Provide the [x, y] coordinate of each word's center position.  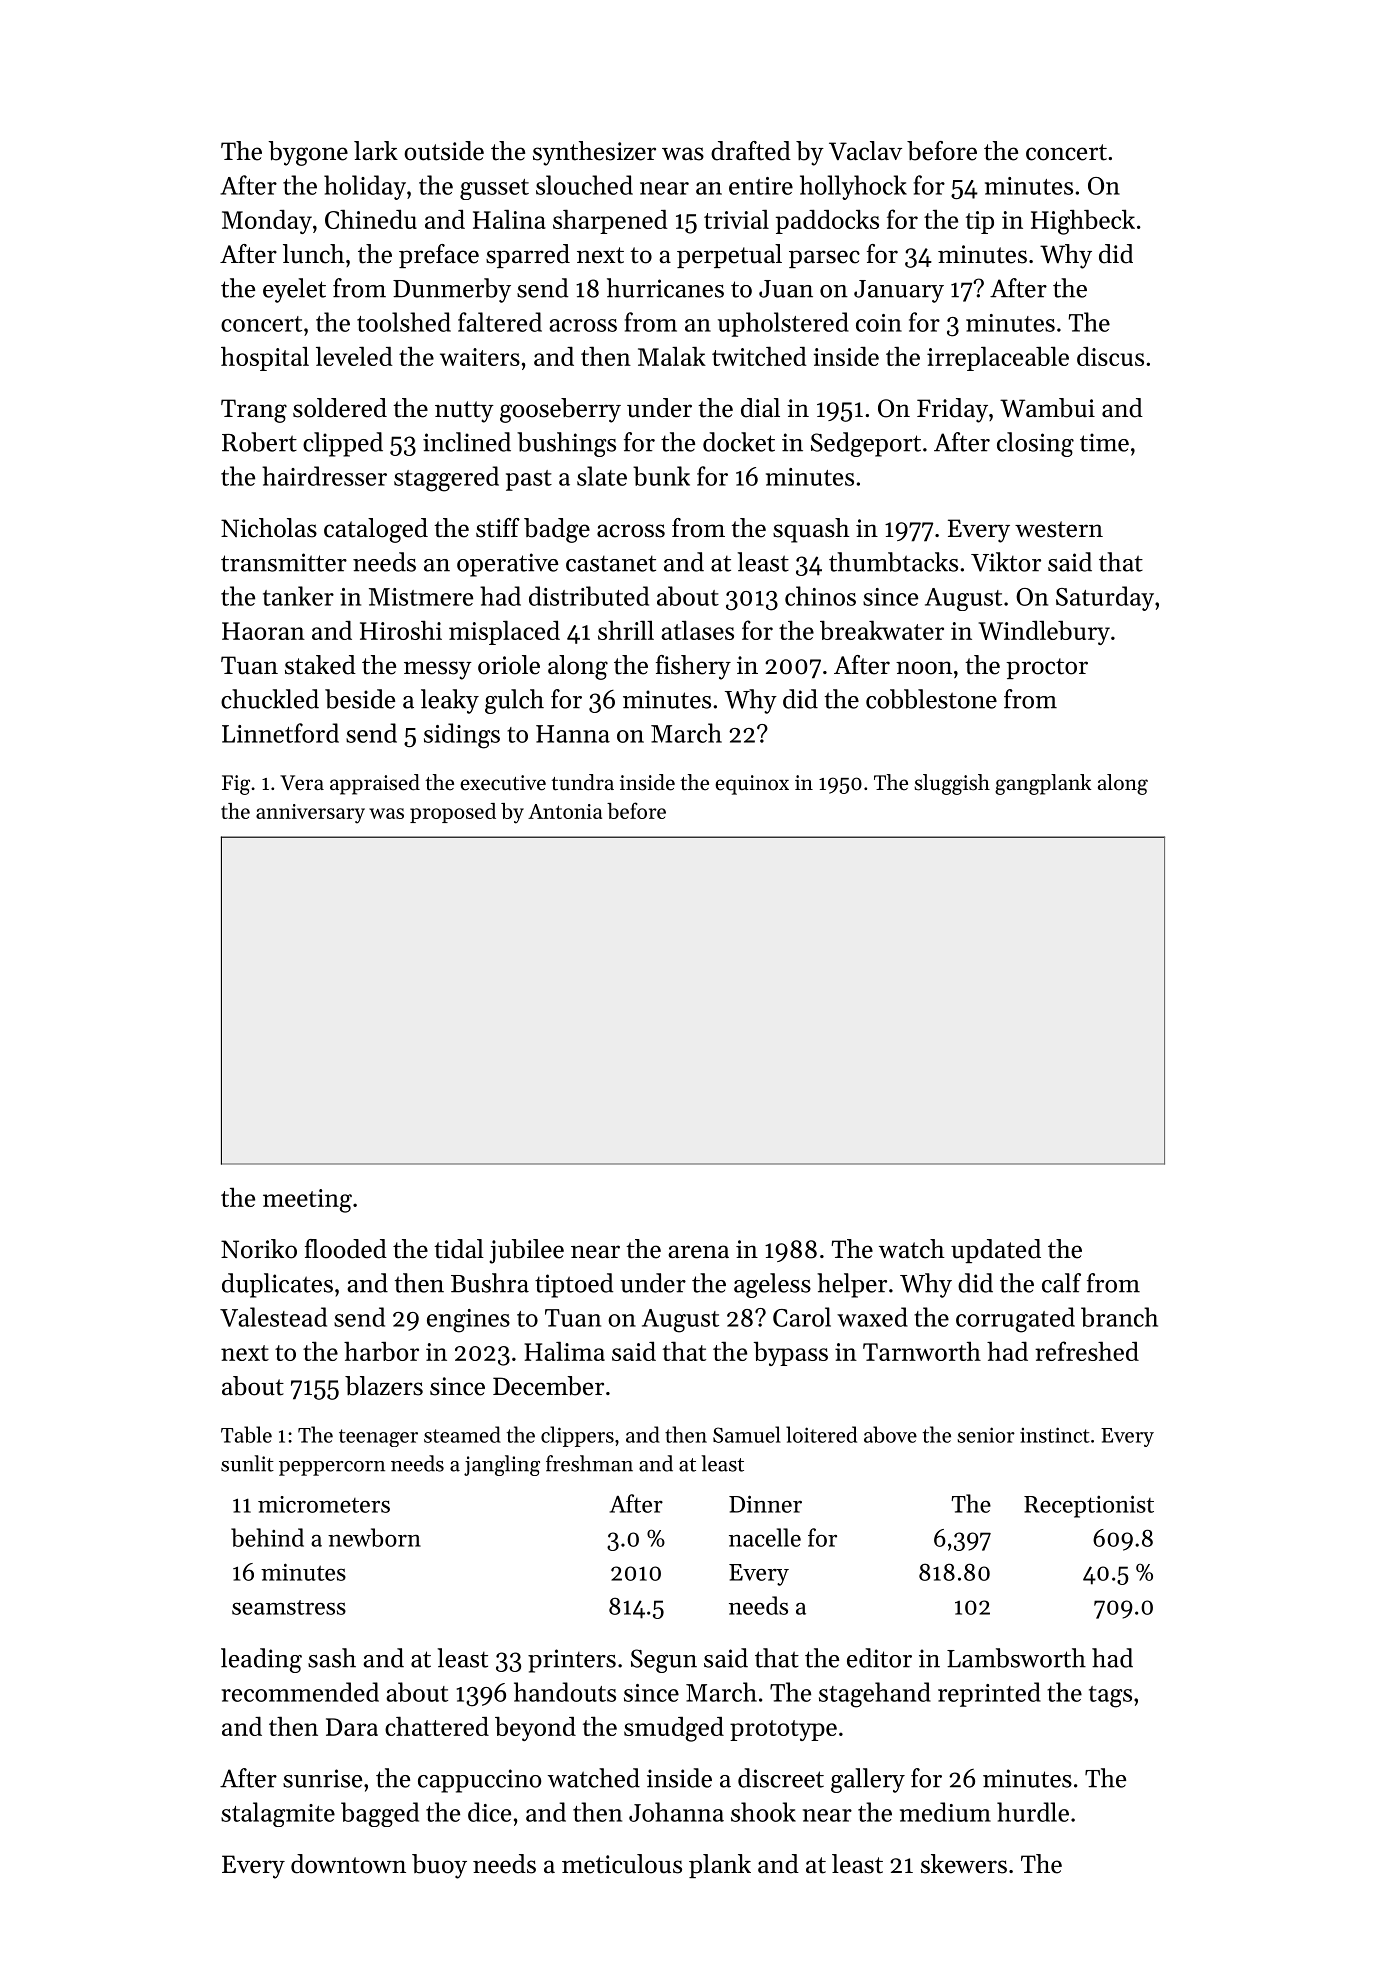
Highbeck [1083, 222]
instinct [1055, 1435]
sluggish [952, 784]
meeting [307, 1201]
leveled [354, 356]
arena [698, 1252]
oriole [509, 665]
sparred [528, 256]
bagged [380, 1814]
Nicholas [269, 528]
